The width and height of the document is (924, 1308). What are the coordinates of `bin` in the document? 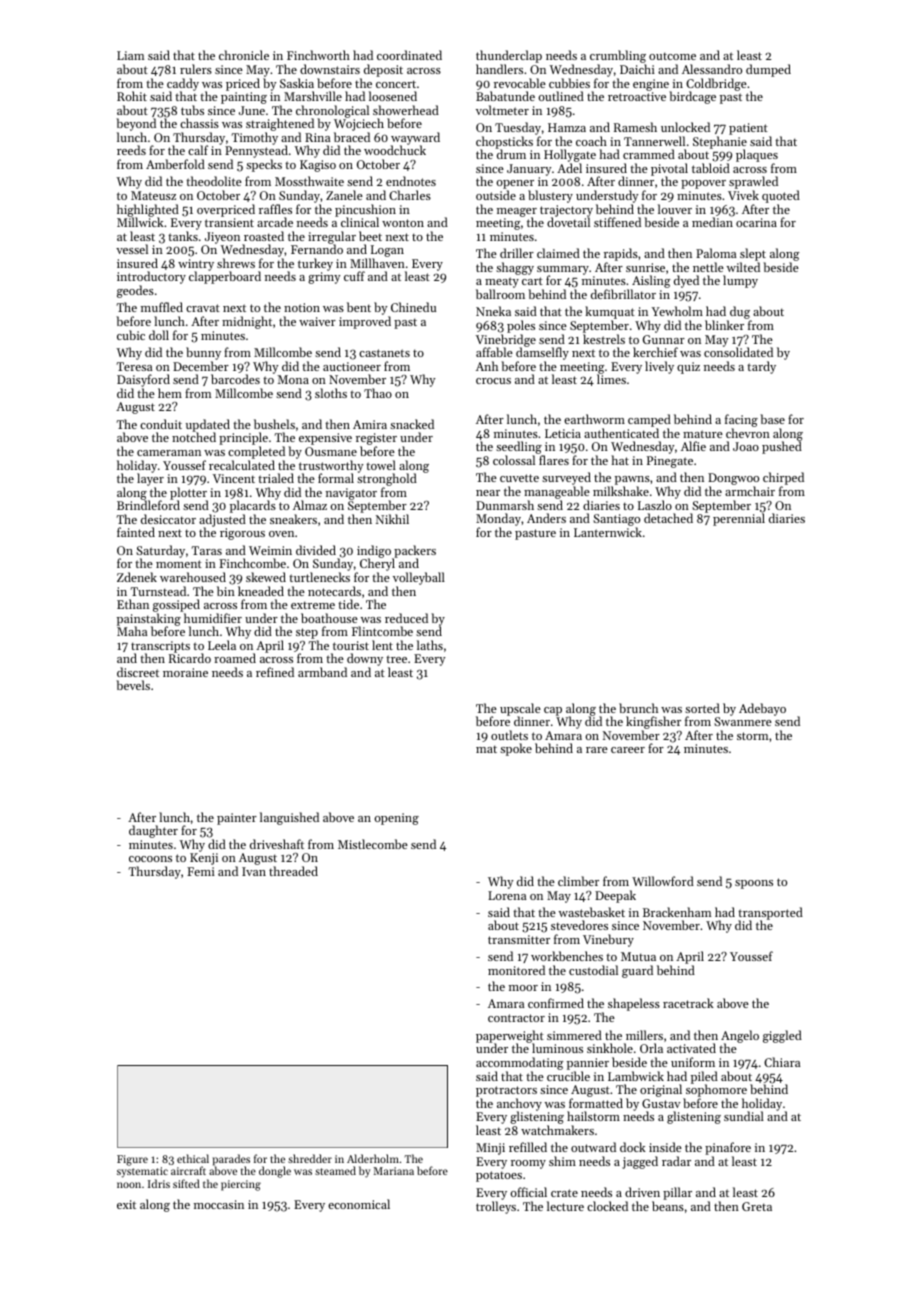 It's located at (226, 591).
